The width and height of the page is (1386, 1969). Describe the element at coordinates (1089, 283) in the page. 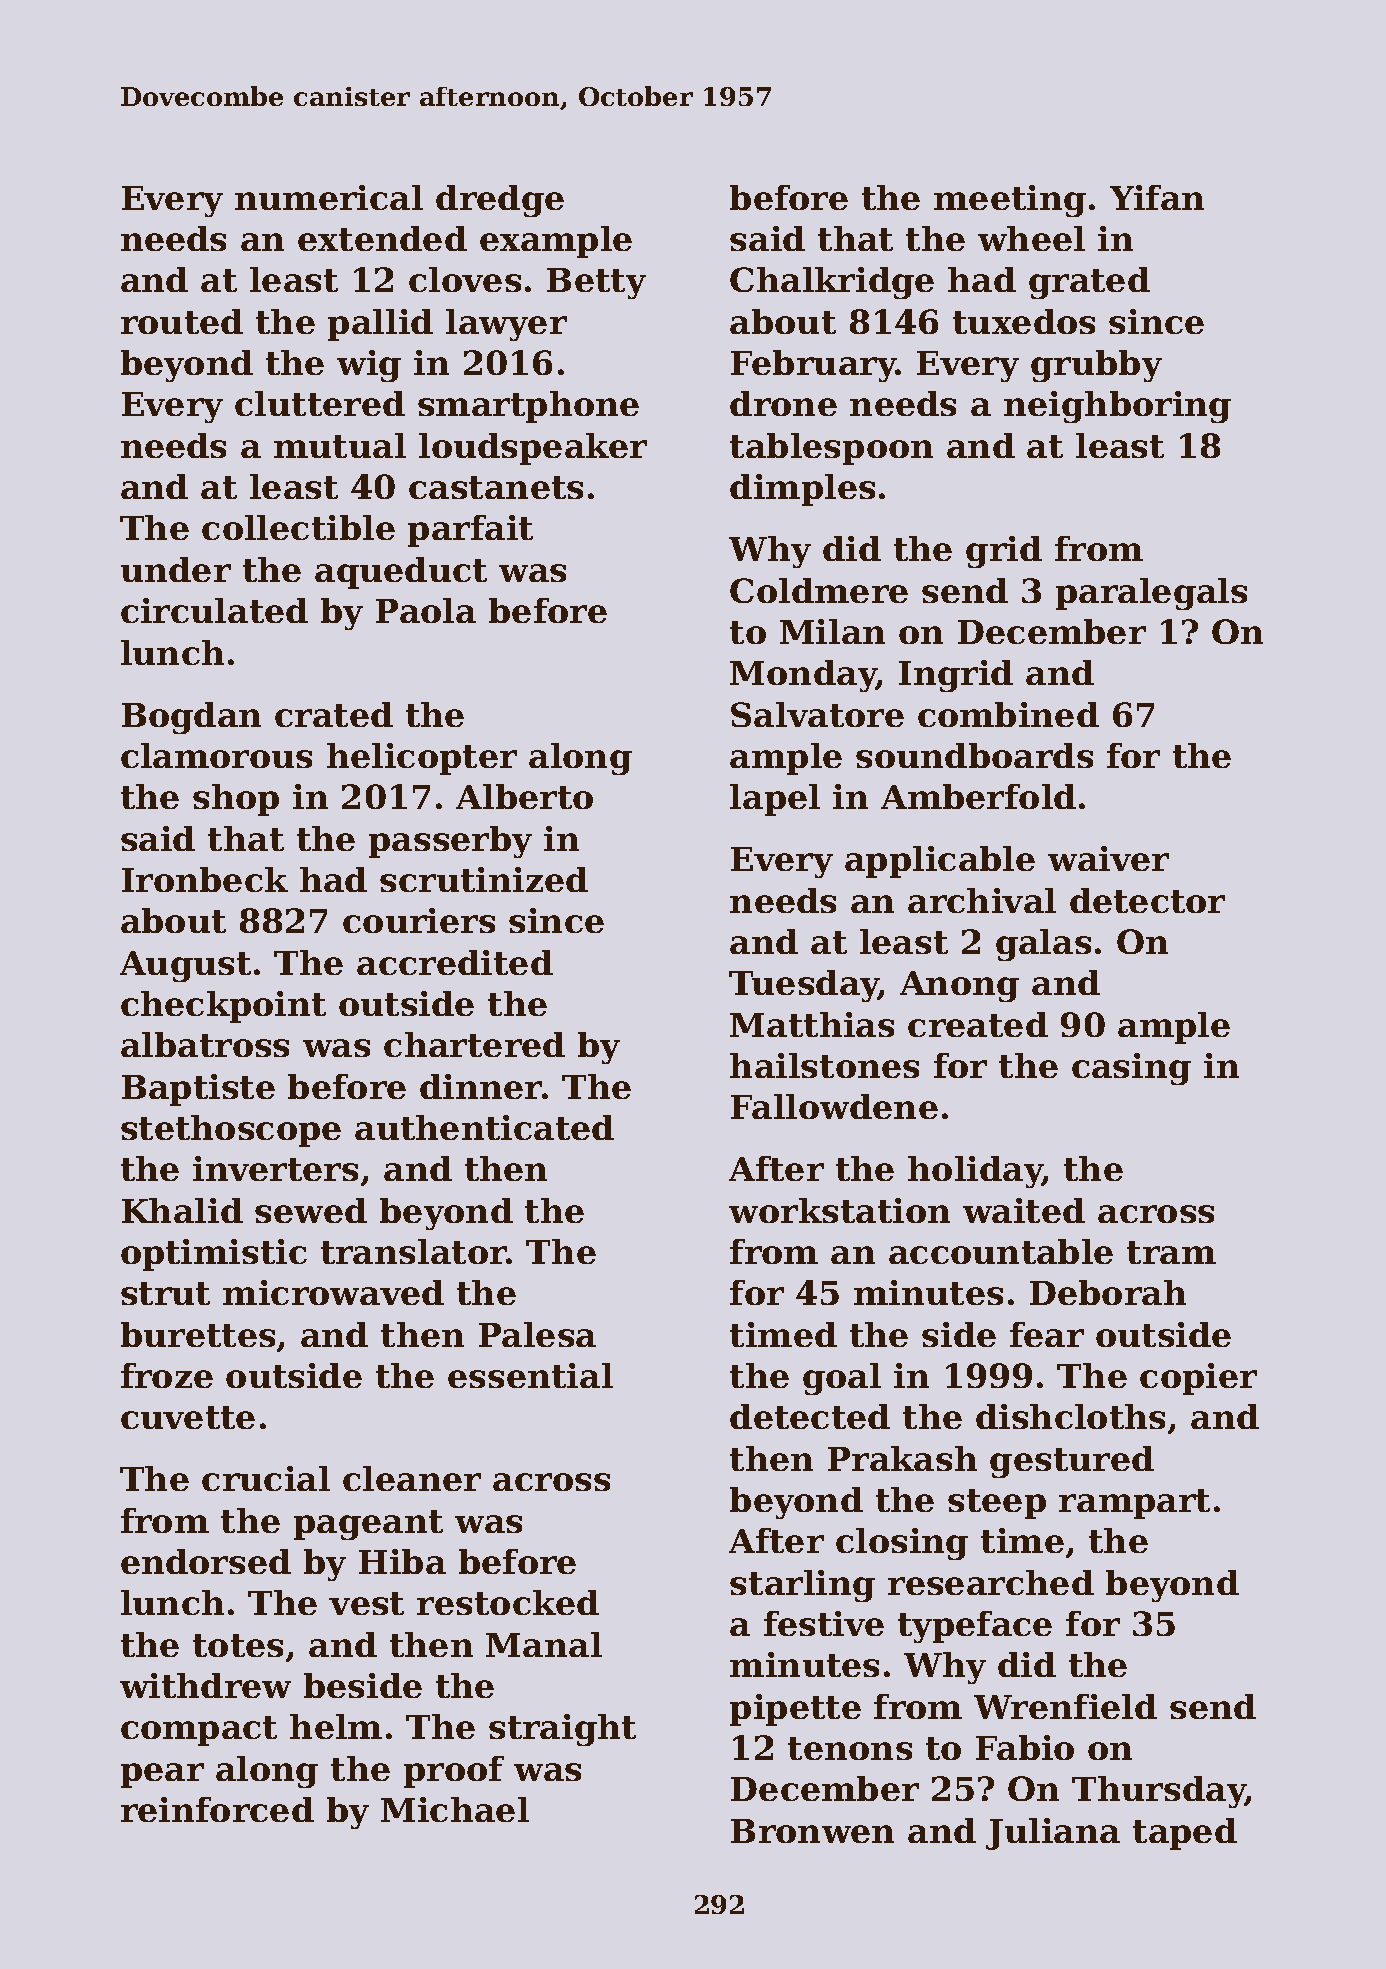

I see `grated` at that location.
